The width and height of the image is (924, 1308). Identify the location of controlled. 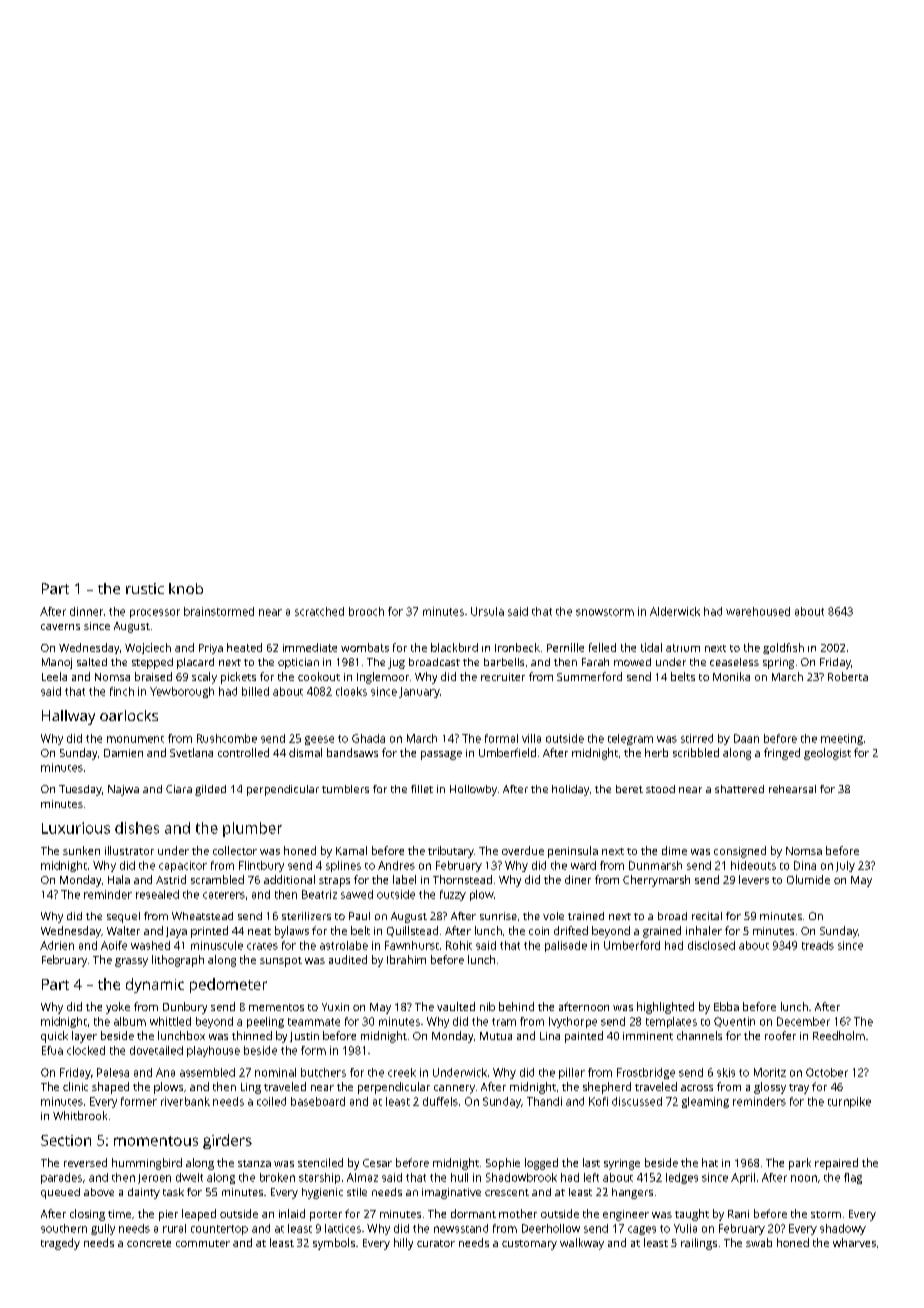
(243, 752).
